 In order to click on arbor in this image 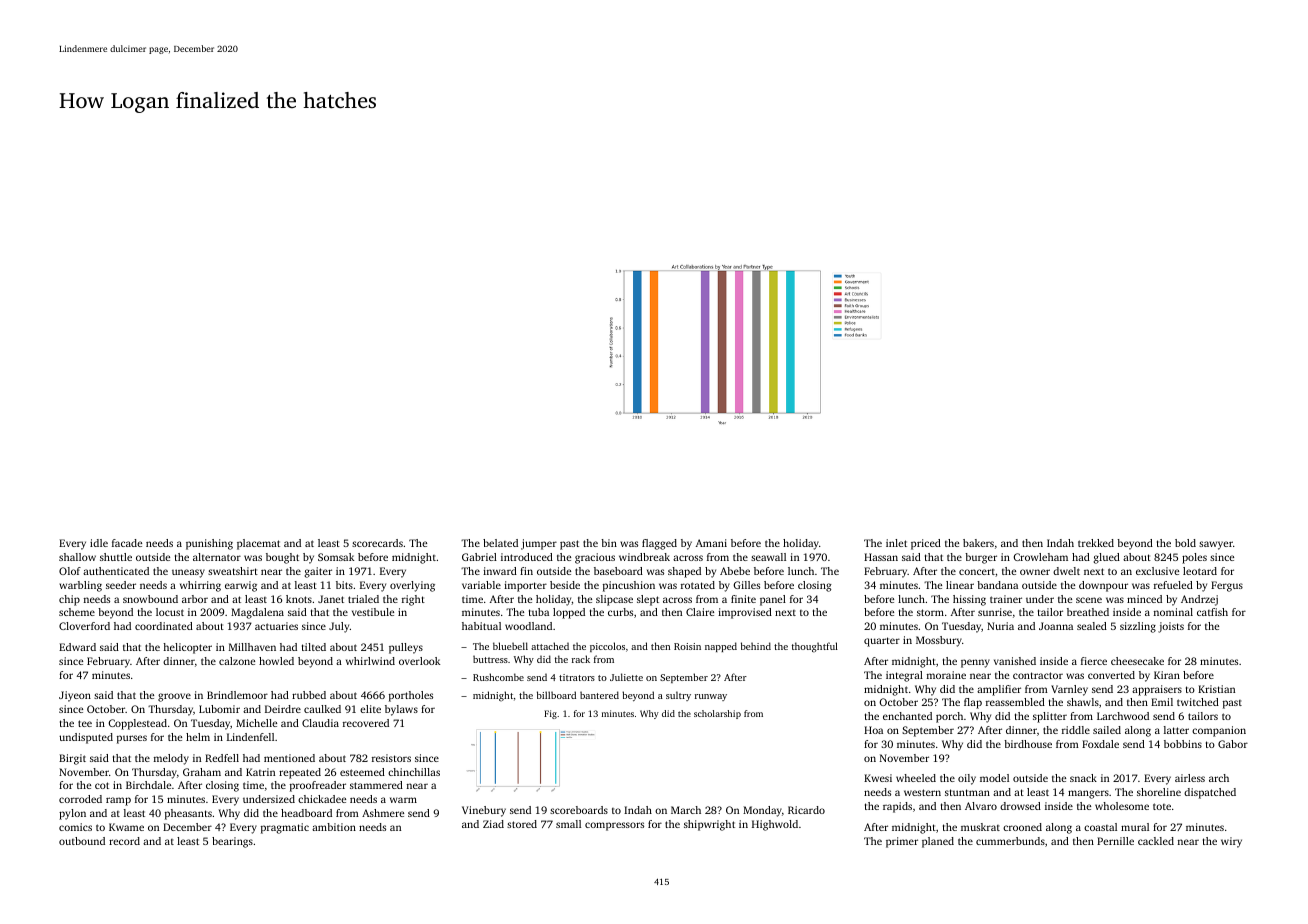, I will do `click(195, 599)`.
